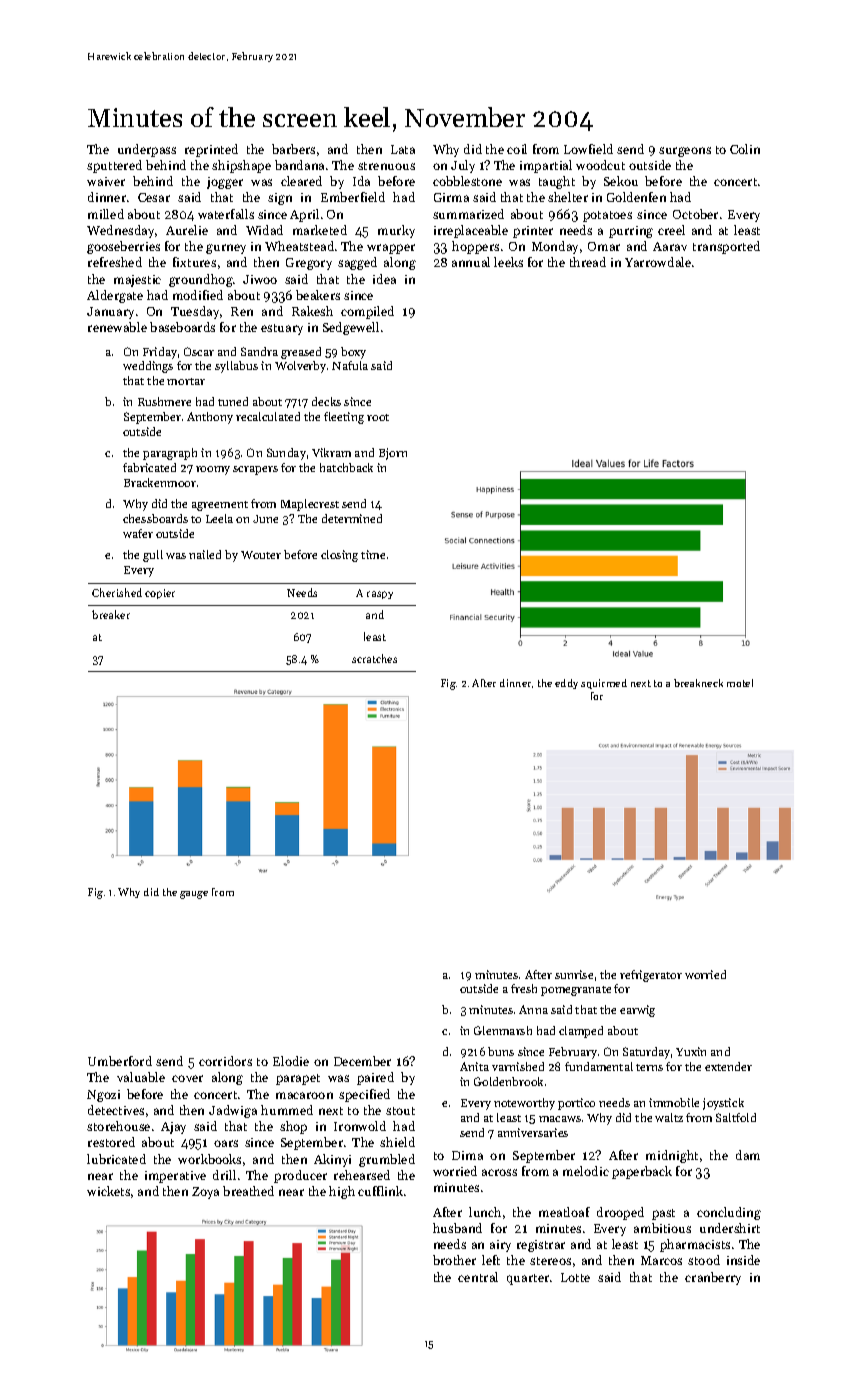 This screenshot has width=849, height=1400. Describe the element at coordinates (604, 684) in the screenshot. I see `squirmed` at that location.
